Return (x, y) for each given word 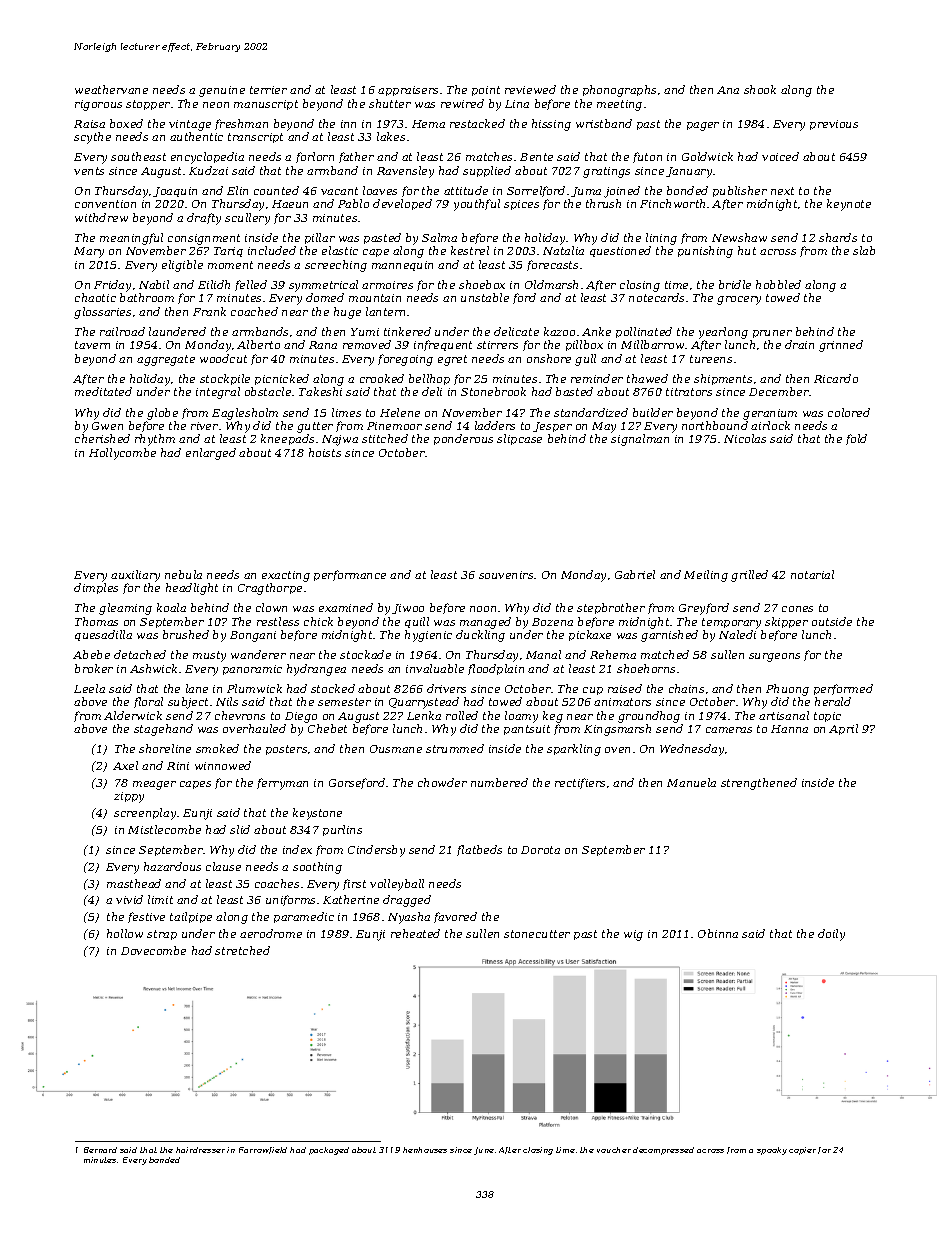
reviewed (530, 89)
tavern (92, 345)
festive (146, 917)
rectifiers (580, 783)
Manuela (691, 782)
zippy (129, 797)
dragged (407, 901)
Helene (400, 412)
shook (760, 89)
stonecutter (537, 934)
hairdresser (200, 1150)
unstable (485, 297)
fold (856, 439)
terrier (268, 90)
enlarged (211, 454)
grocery (739, 300)
